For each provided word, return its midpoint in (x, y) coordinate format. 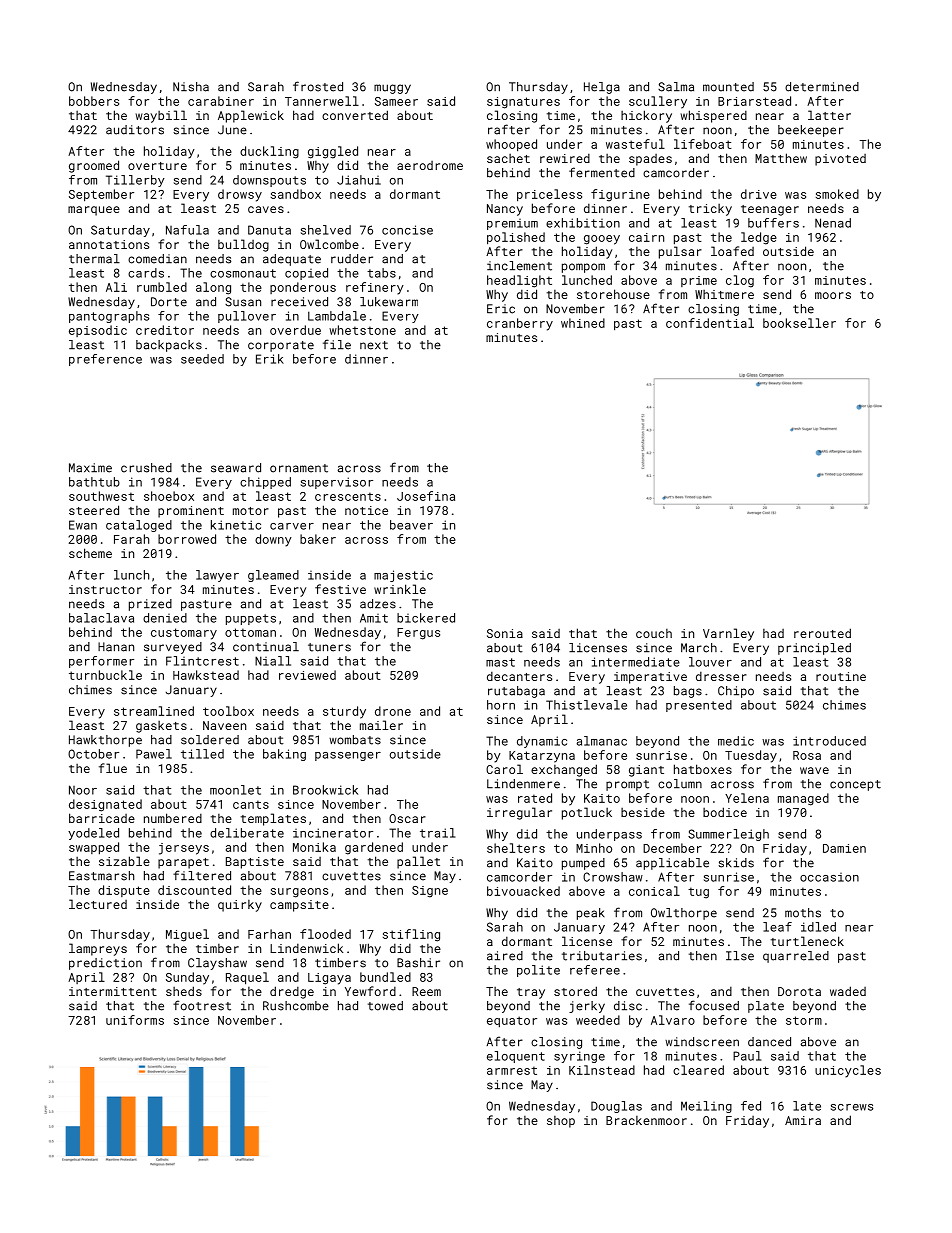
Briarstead (754, 101)
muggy (392, 89)
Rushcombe (296, 1006)
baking (284, 755)
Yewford (370, 991)
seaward (236, 468)
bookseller (799, 323)
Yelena (747, 798)
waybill (161, 116)
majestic (403, 576)
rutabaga (516, 692)
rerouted (822, 633)
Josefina (426, 496)
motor (251, 511)
